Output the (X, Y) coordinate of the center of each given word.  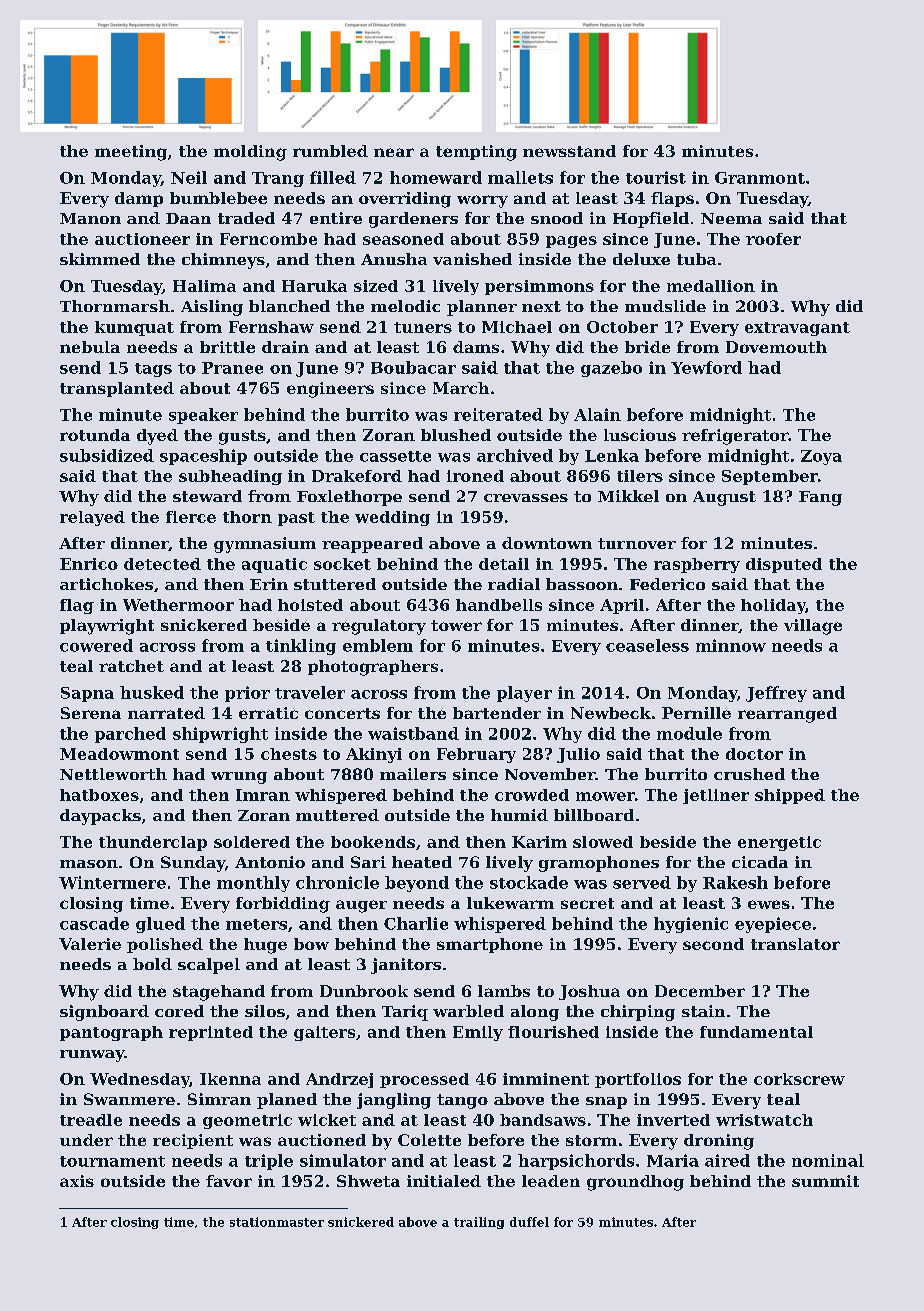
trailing (479, 1223)
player (524, 694)
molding (250, 153)
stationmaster (277, 1222)
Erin (269, 584)
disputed (784, 565)
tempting (476, 153)
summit (825, 1181)
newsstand (569, 151)
